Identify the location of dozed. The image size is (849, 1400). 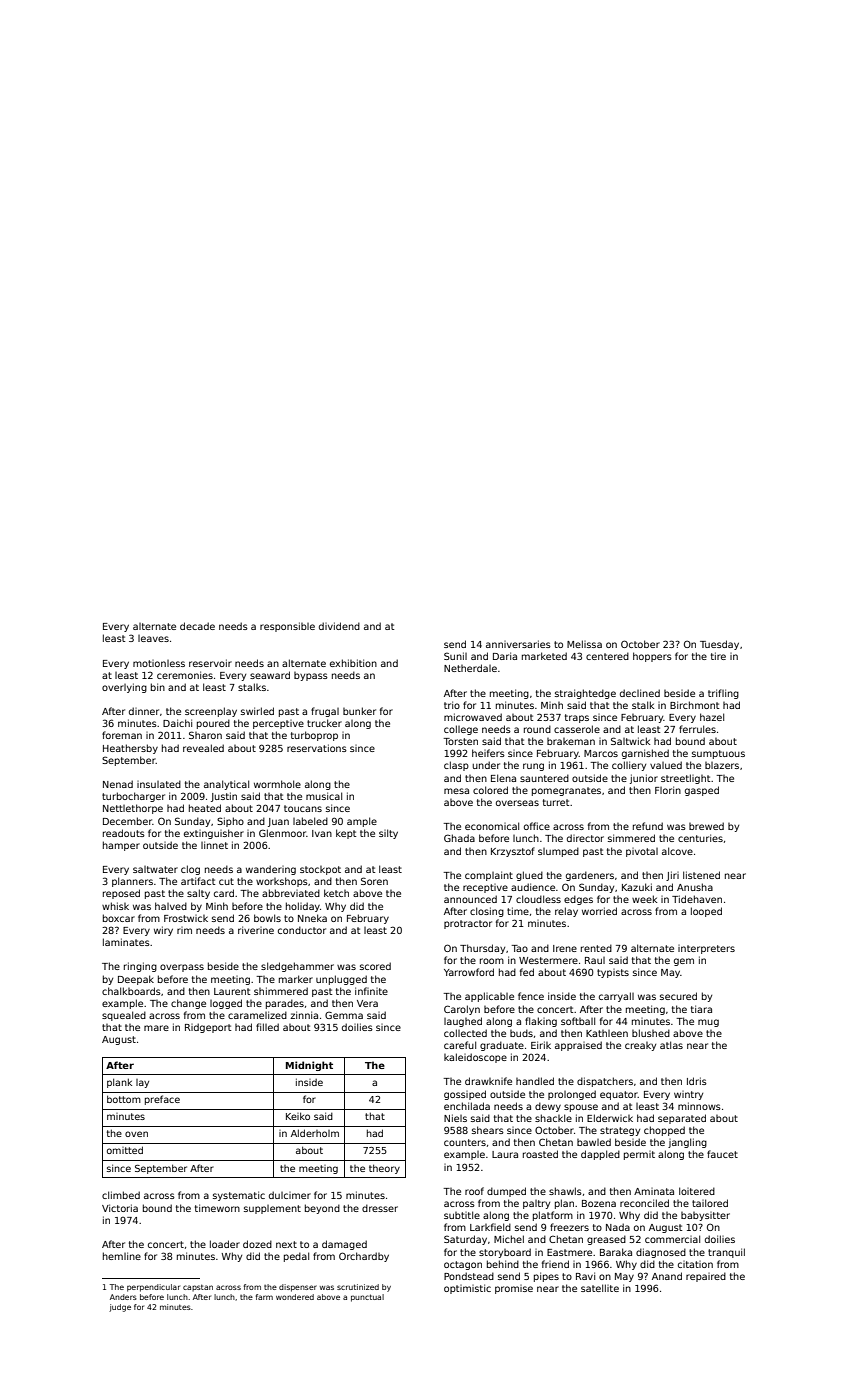
(257, 1244).
